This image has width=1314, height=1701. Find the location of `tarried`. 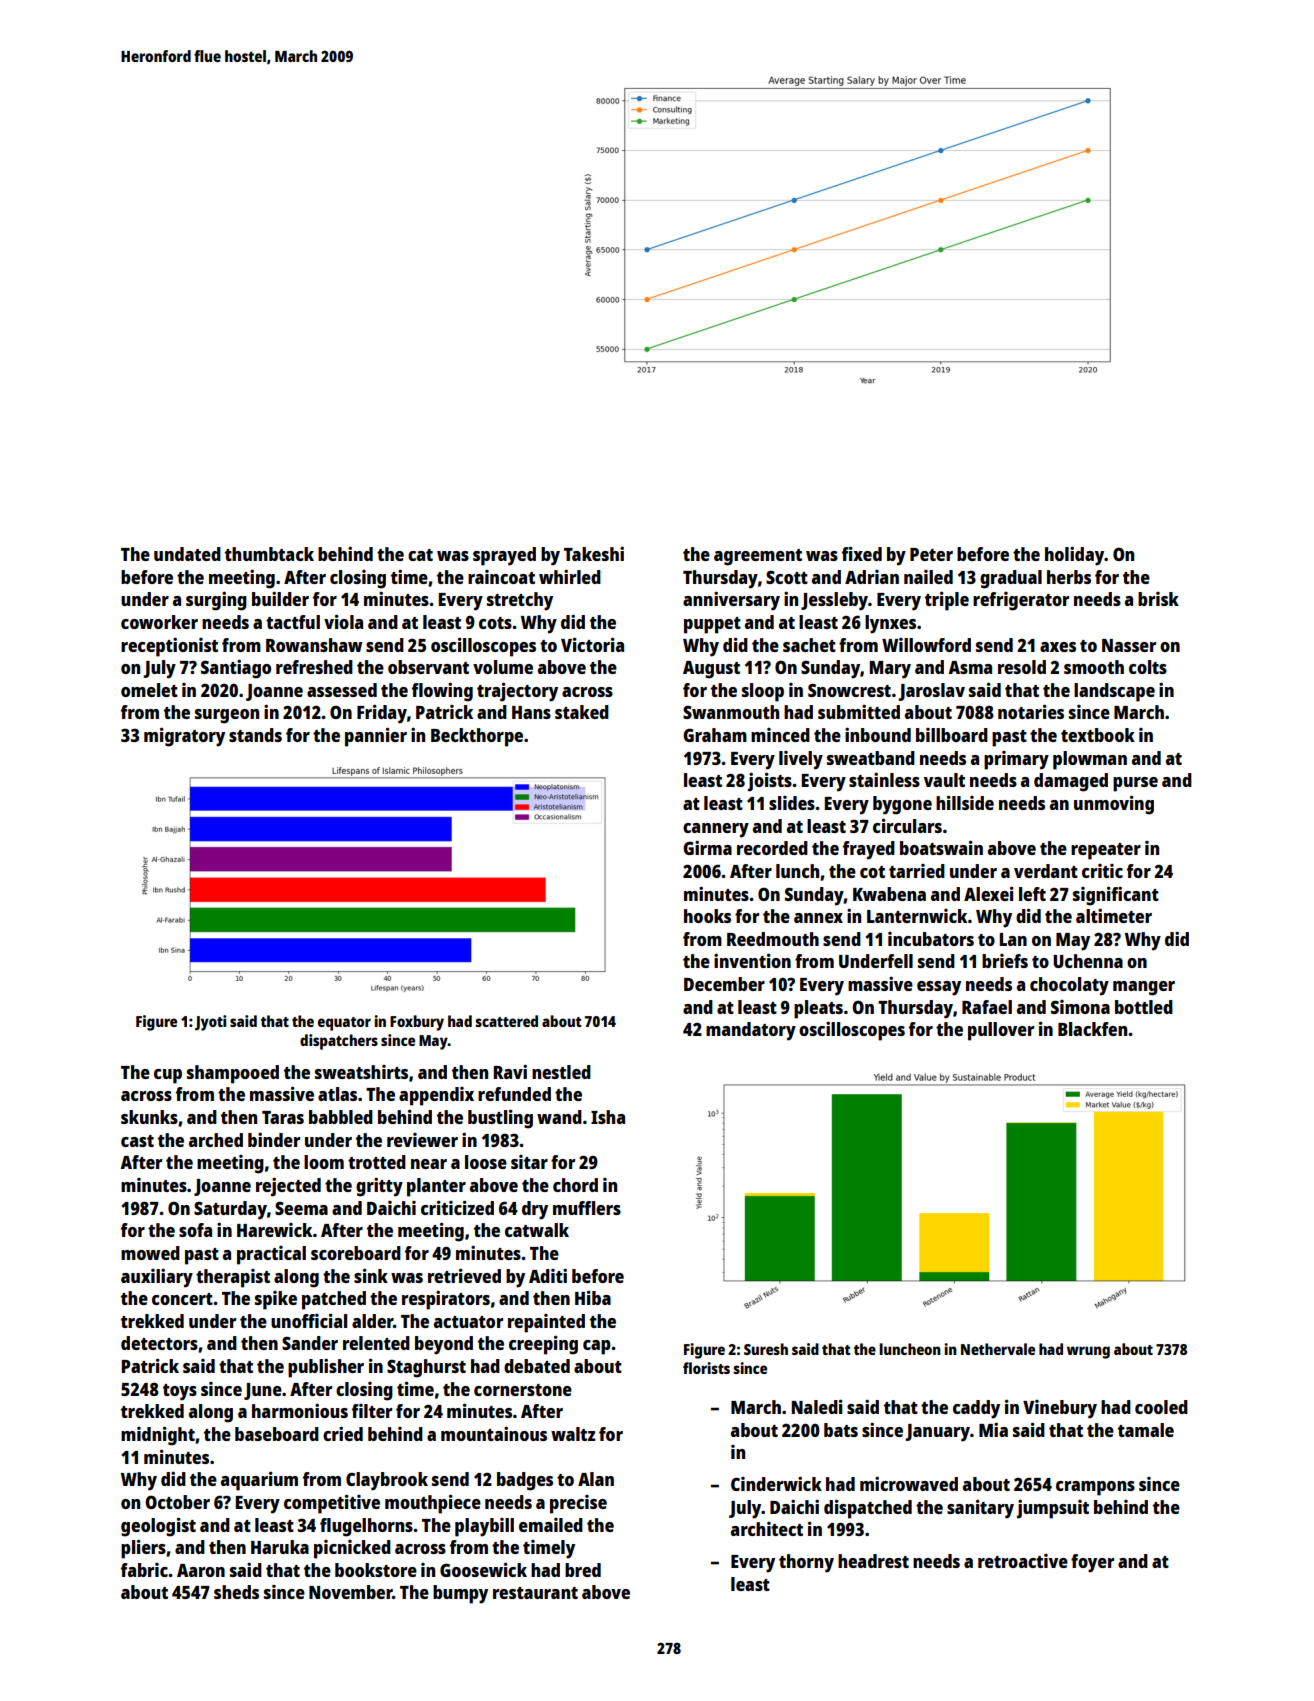

tarried is located at coordinates (917, 871).
